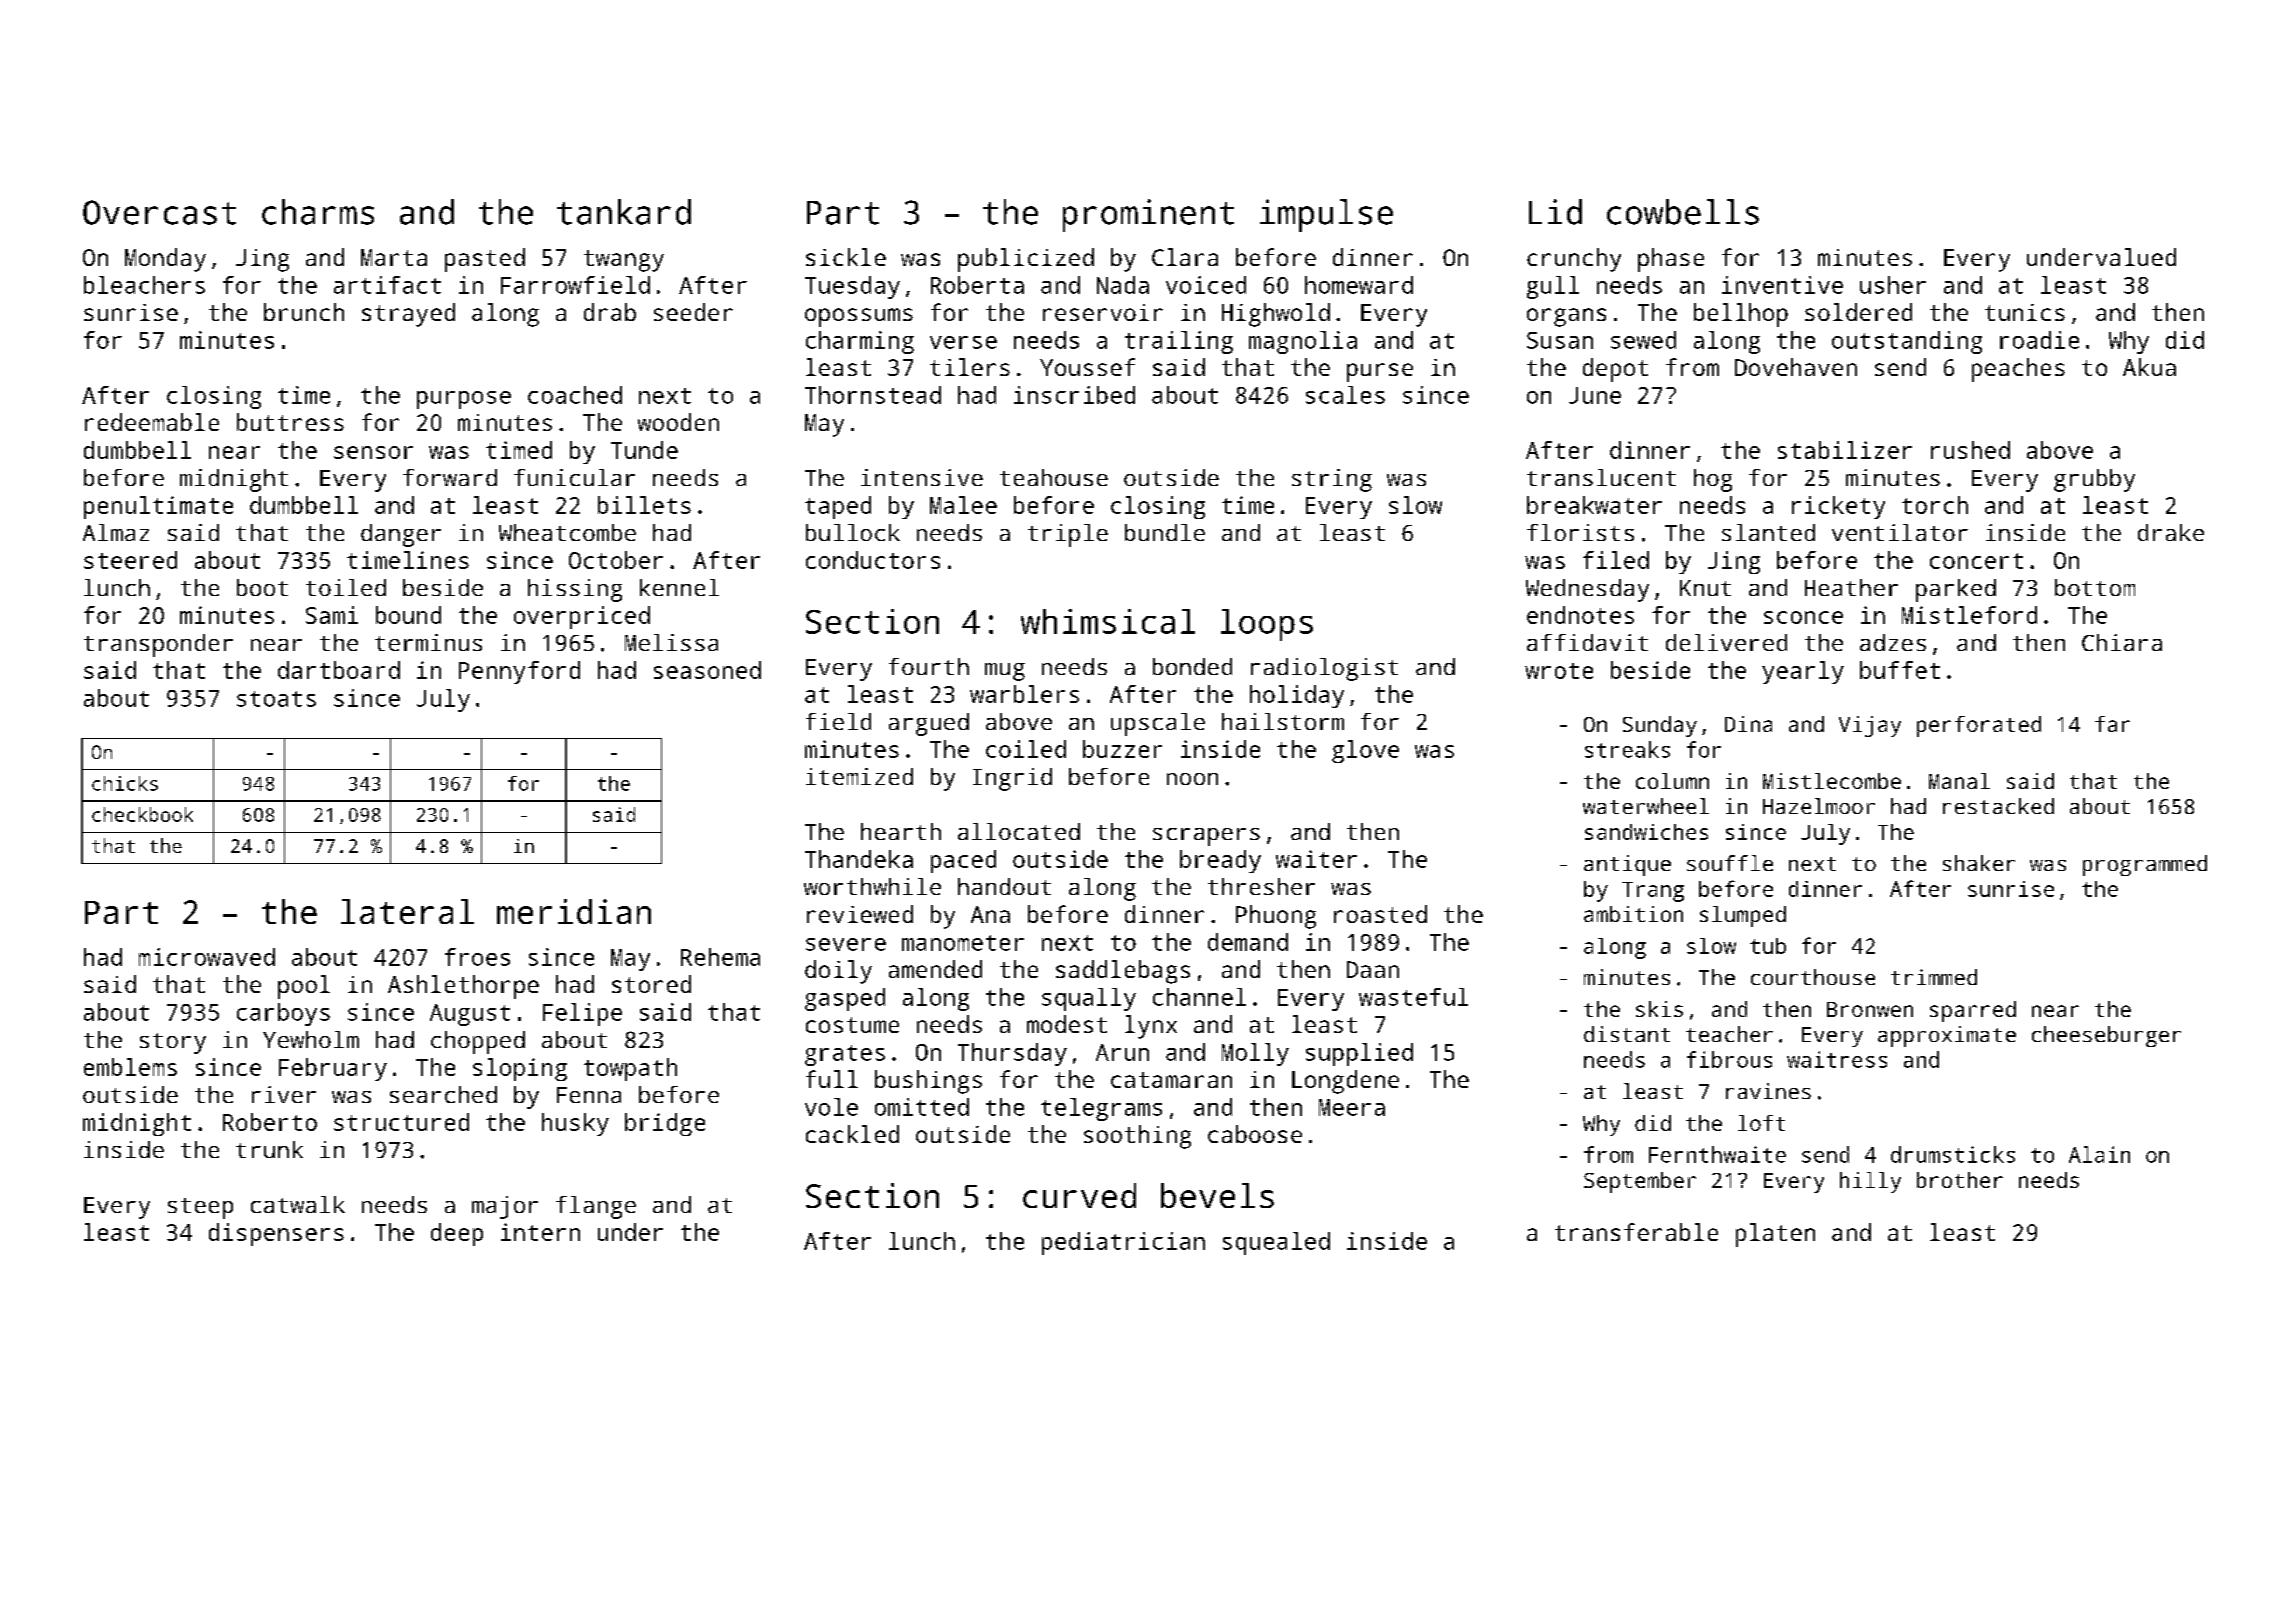 The height and width of the screenshot is (1620, 2292). Describe the element at coordinates (478, 1042) in the screenshot. I see `chopped` at that location.
